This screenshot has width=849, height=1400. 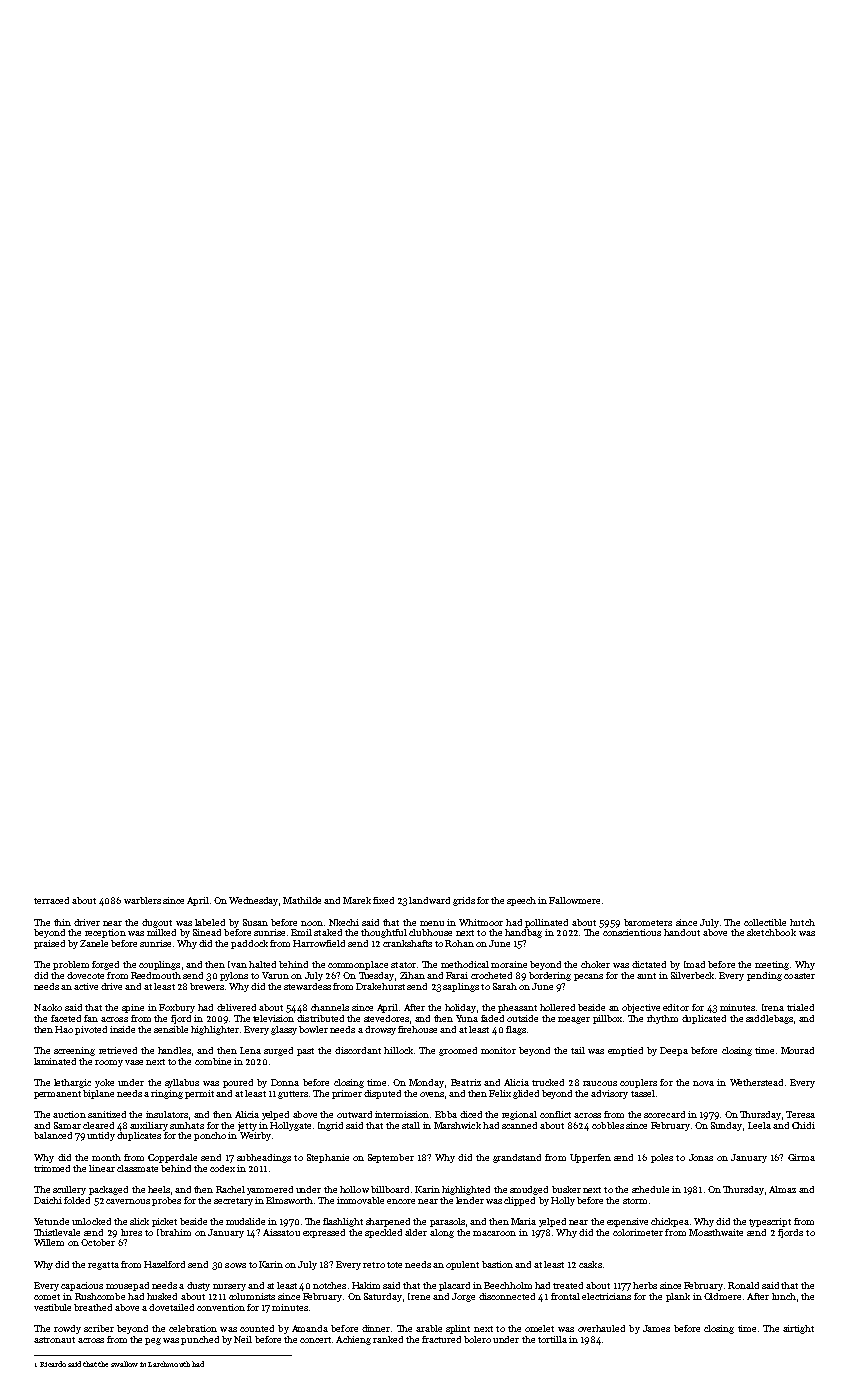 I want to click on laminated, so click(x=55, y=1061).
